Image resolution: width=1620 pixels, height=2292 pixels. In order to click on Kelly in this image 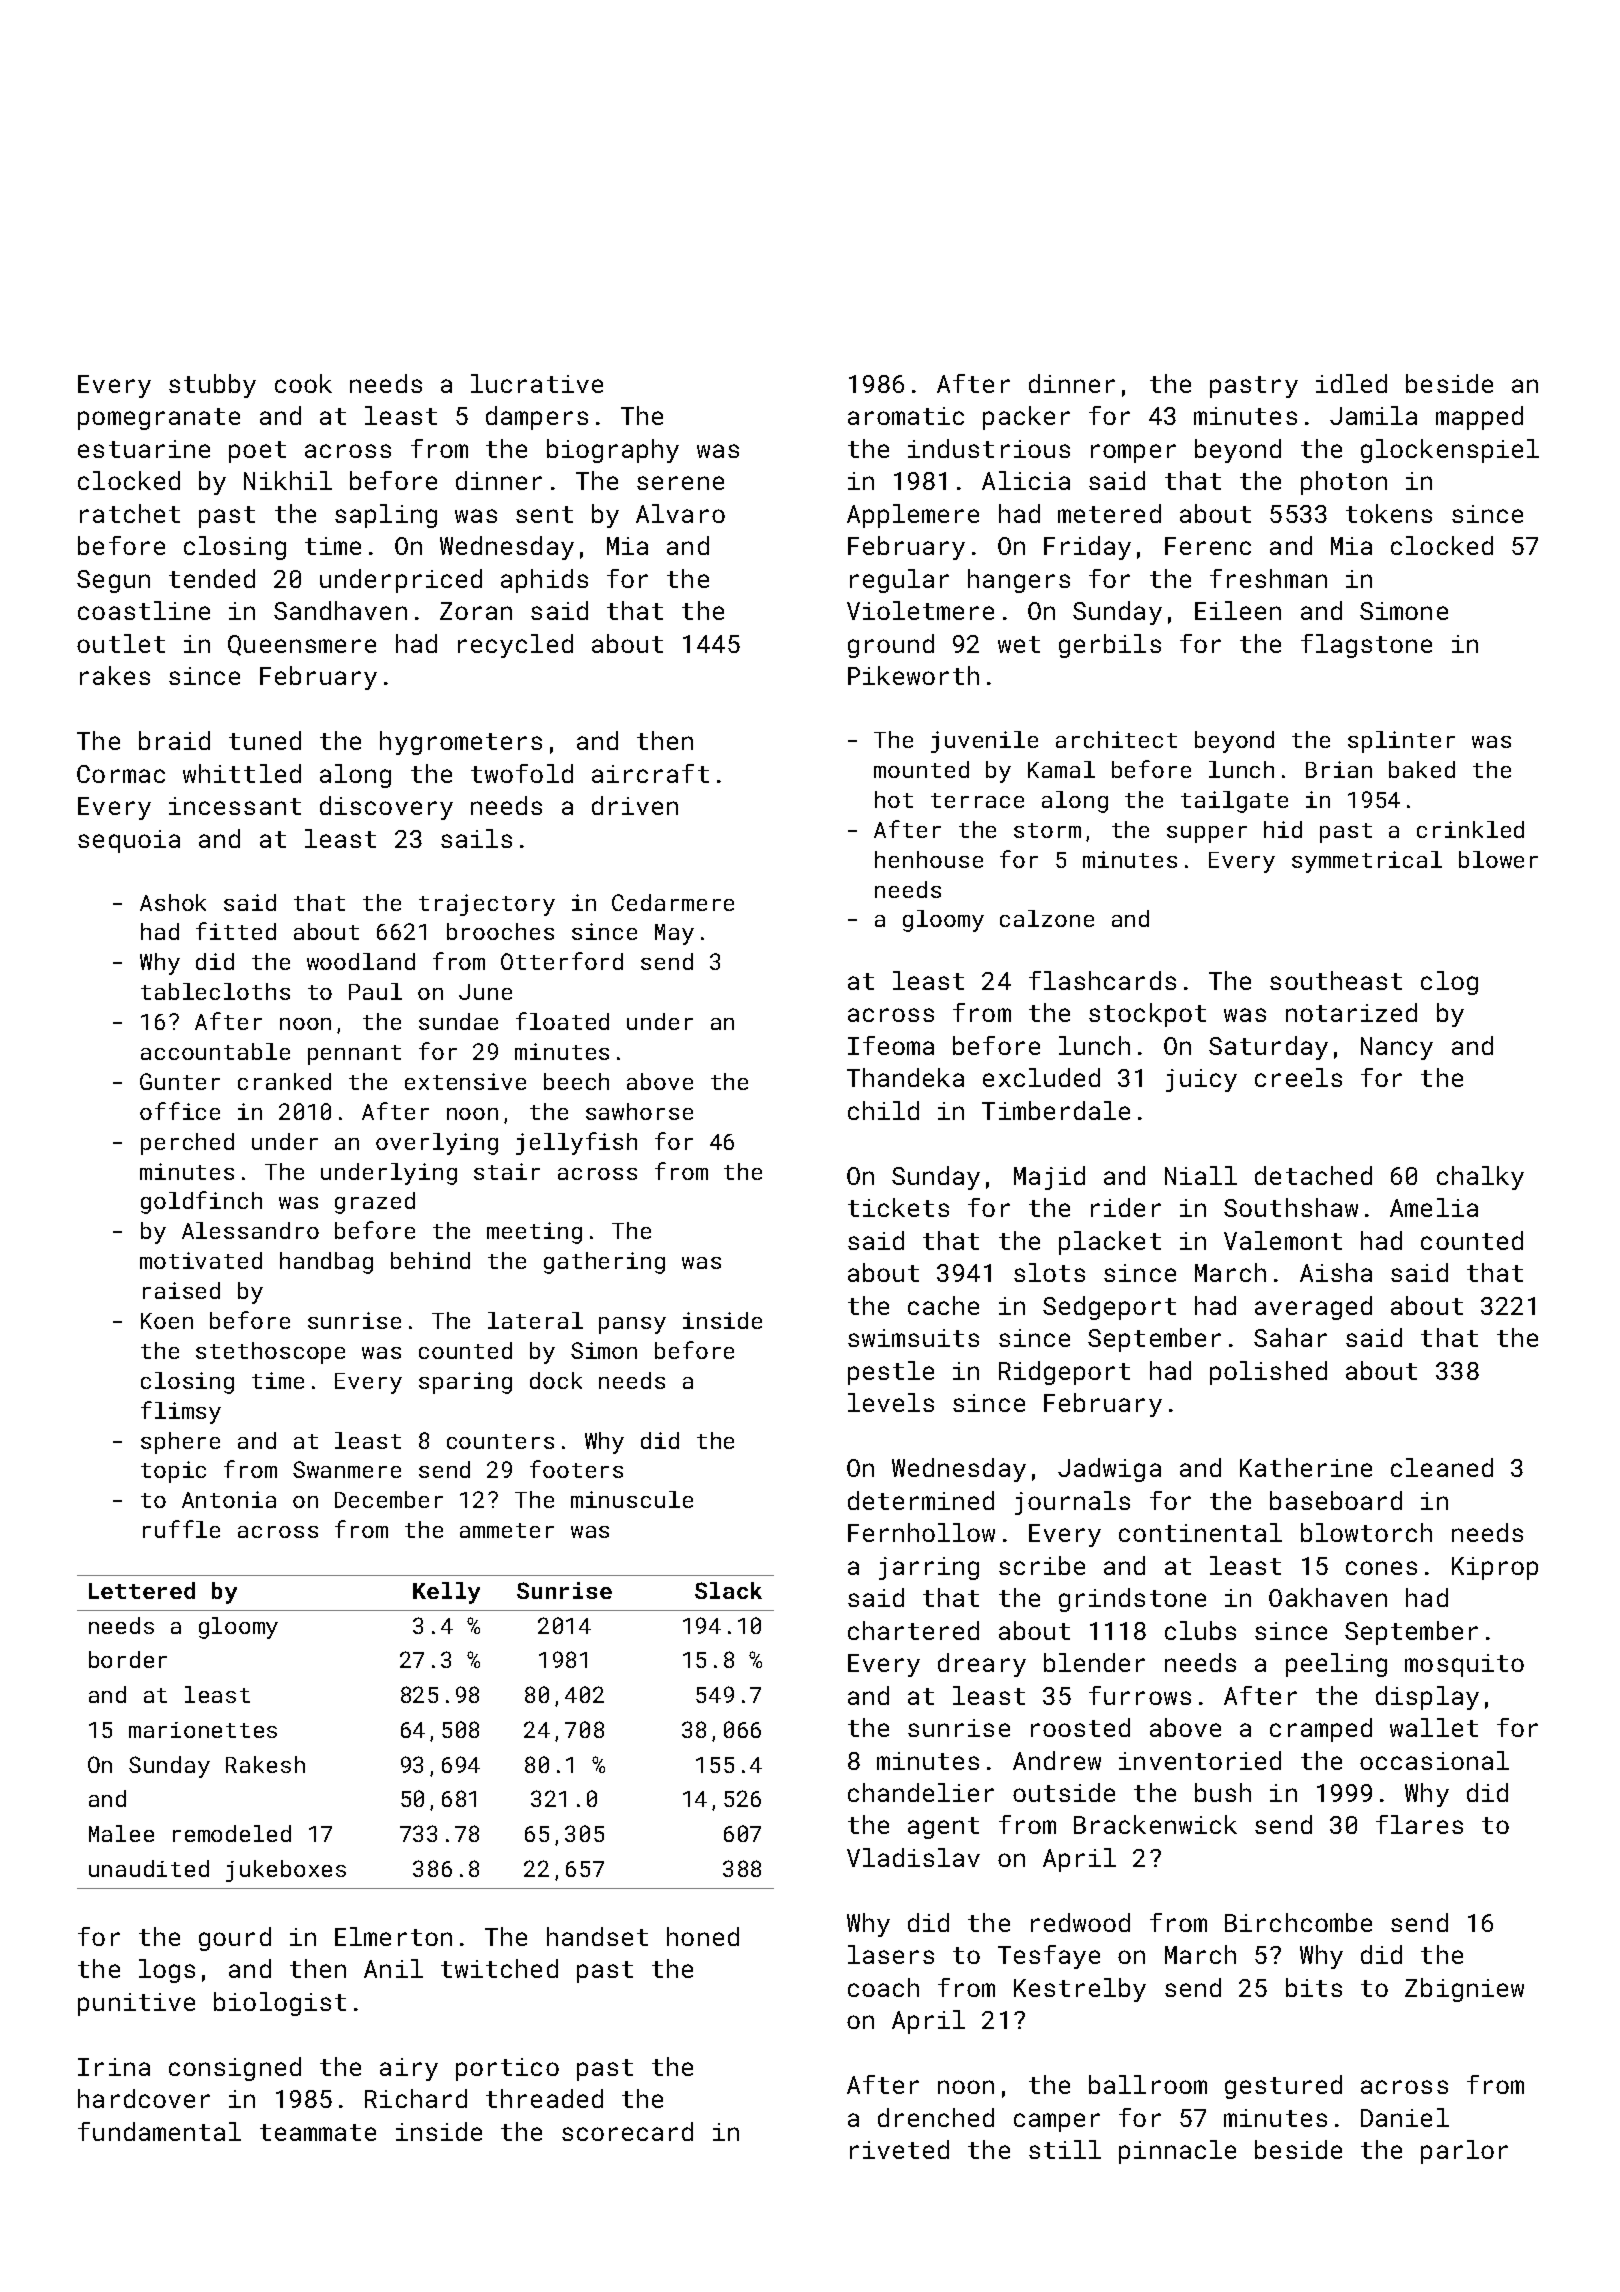, I will do `click(446, 1593)`.
